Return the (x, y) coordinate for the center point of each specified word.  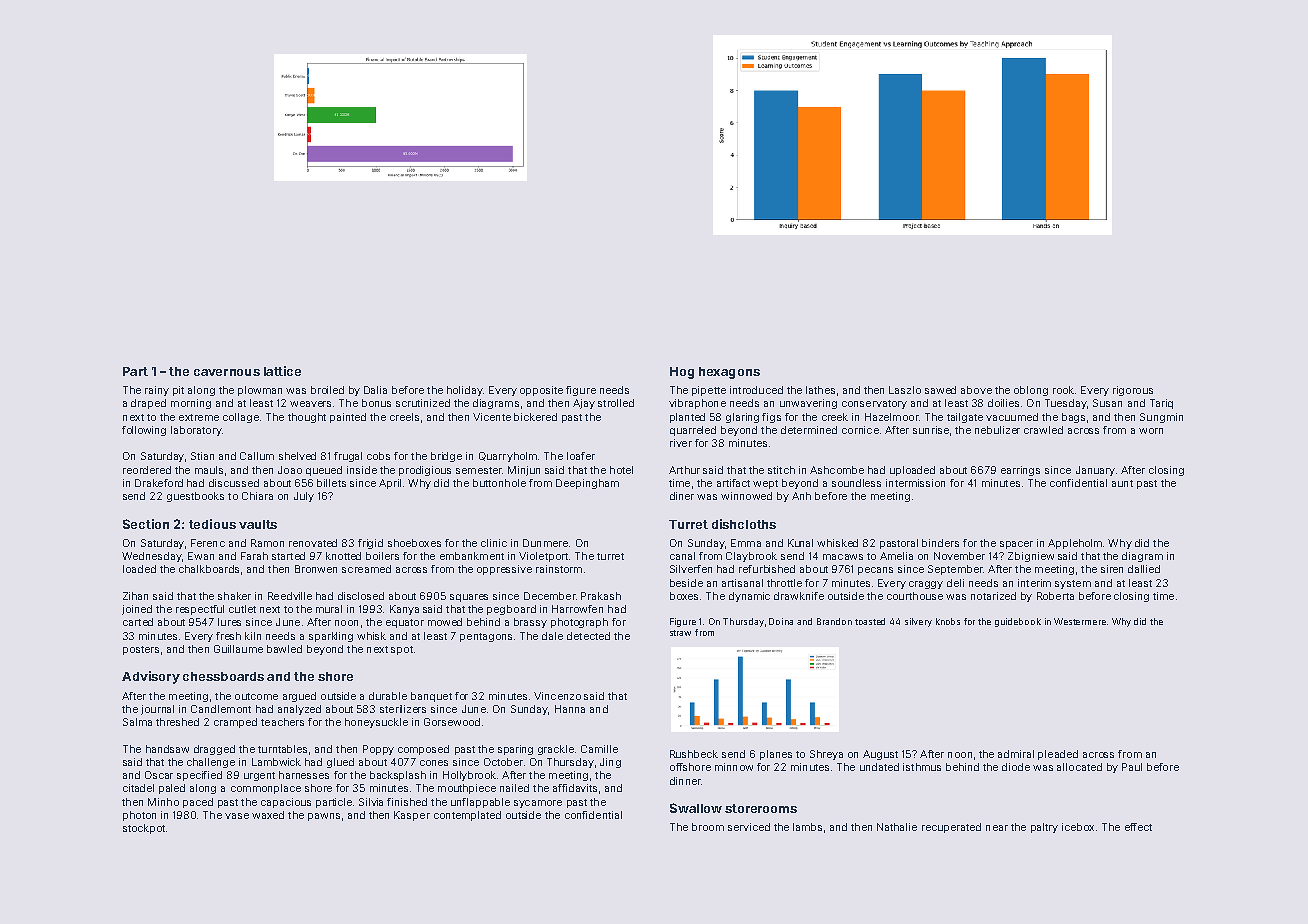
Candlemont (221, 709)
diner (682, 496)
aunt (1122, 483)
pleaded (1058, 755)
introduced (756, 390)
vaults (258, 524)
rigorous (1133, 391)
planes (776, 755)
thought (307, 418)
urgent (259, 776)
